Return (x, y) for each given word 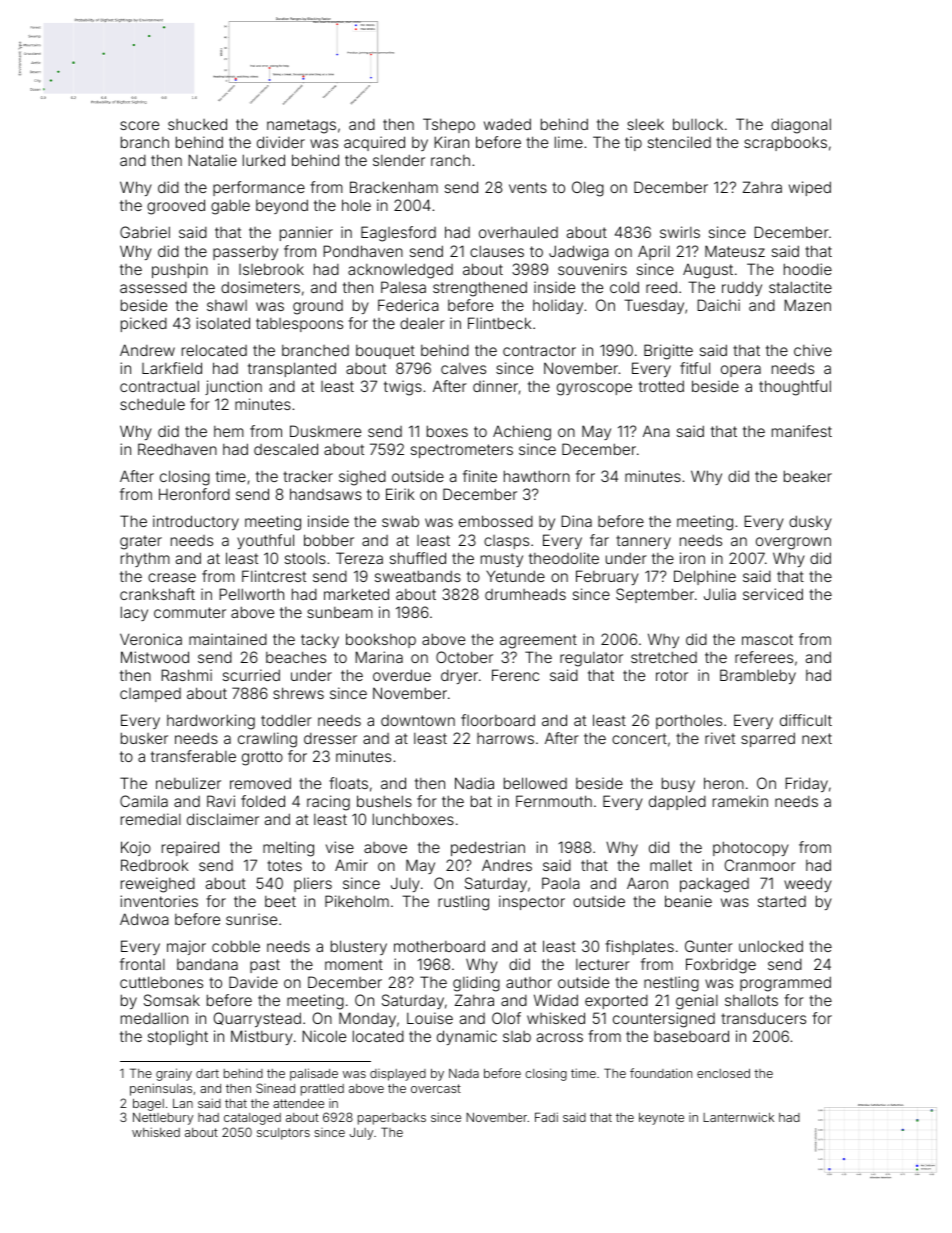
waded (507, 124)
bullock (698, 124)
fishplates (639, 947)
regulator (591, 659)
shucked (197, 124)
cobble (236, 946)
